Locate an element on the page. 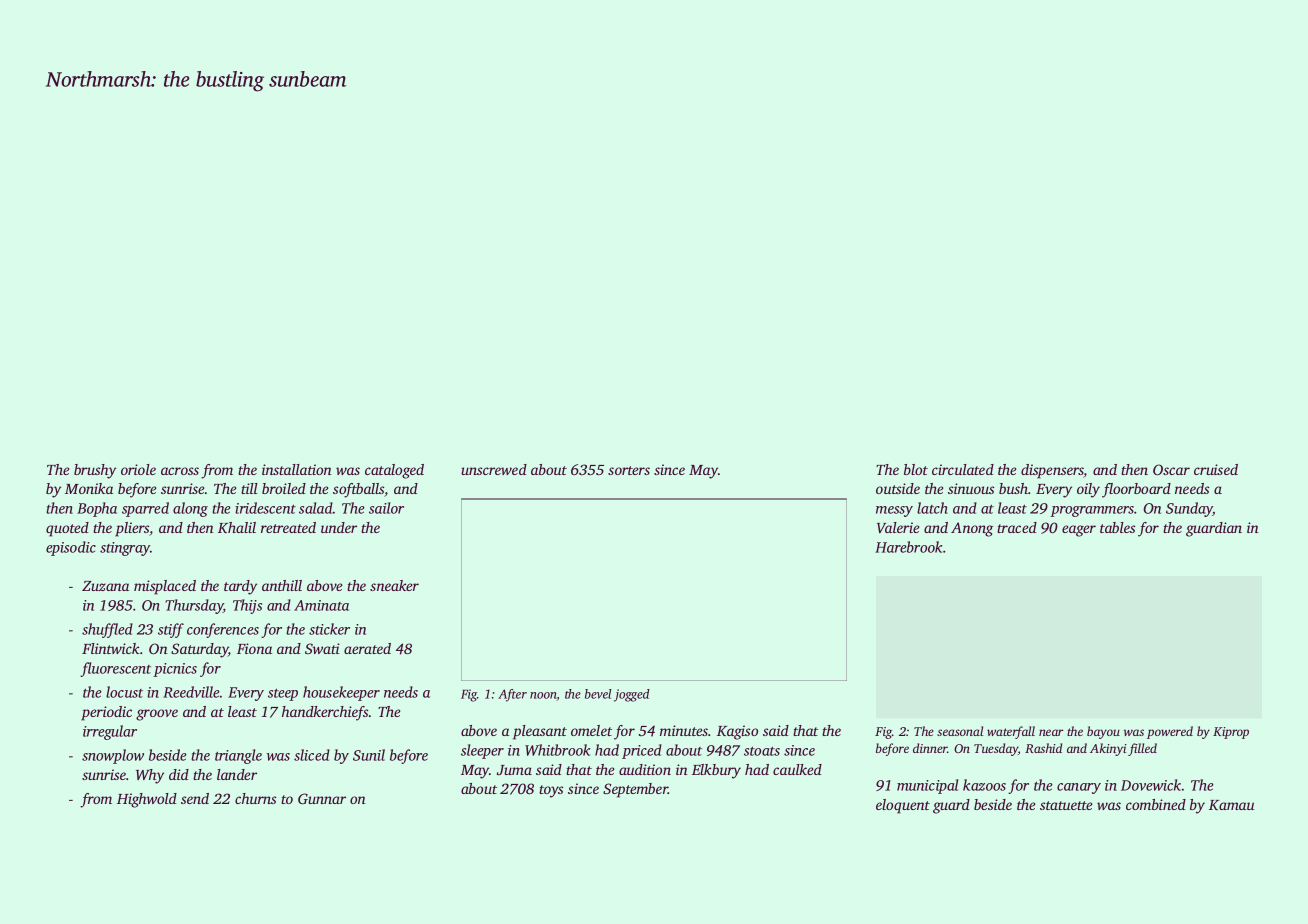 The height and width of the image is (924, 1308). Valerie is located at coordinates (898, 527).
